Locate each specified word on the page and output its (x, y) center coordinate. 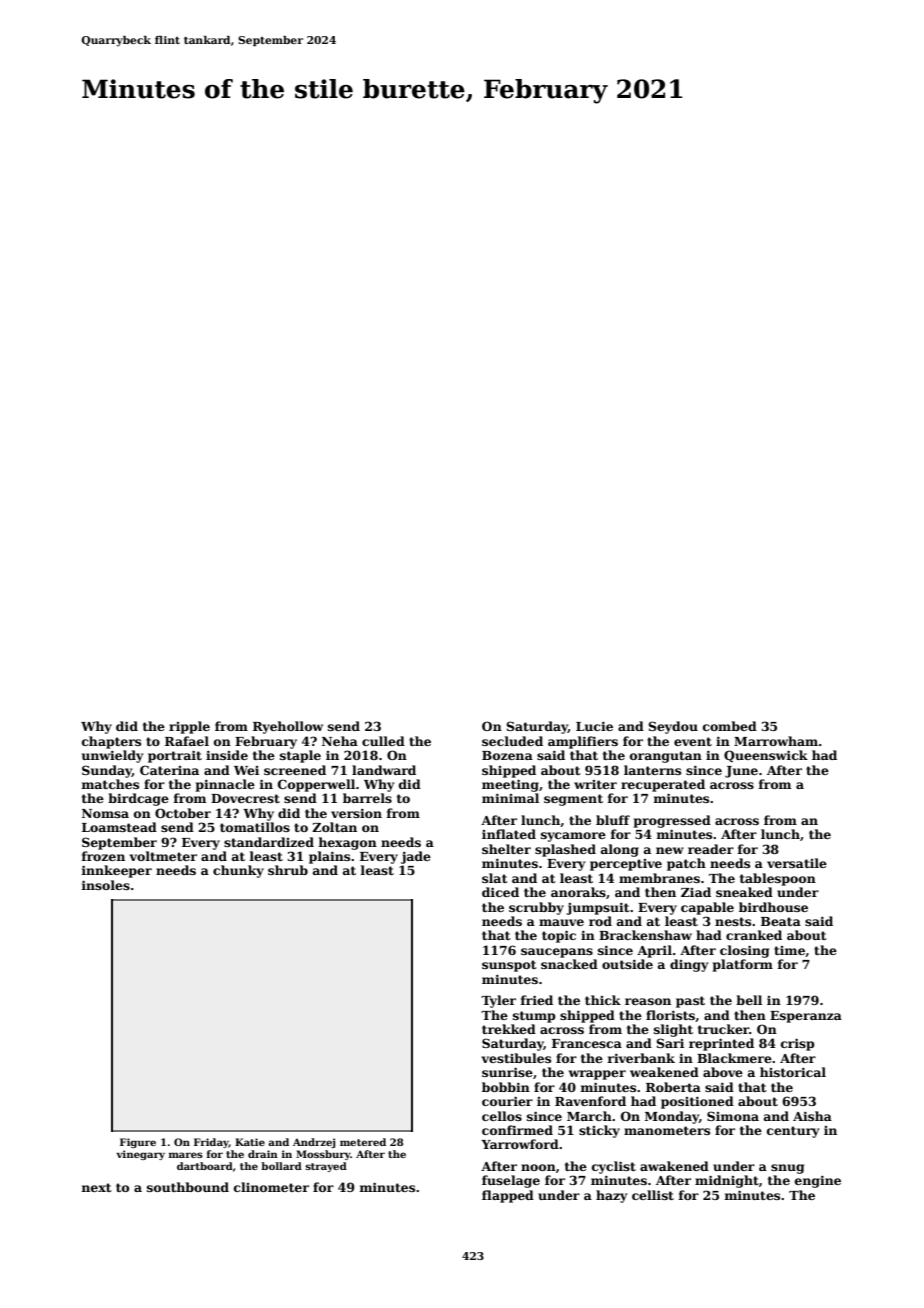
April (654, 951)
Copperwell (316, 785)
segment (573, 800)
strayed (326, 1167)
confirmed (517, 1130)
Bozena (507, 755)
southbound (188, 1187)
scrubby (536, 908)
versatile (797, 863)
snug (787, 1169)
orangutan (666, 757)
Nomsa (105, 813)
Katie (250, 1142)
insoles (105, 885)
